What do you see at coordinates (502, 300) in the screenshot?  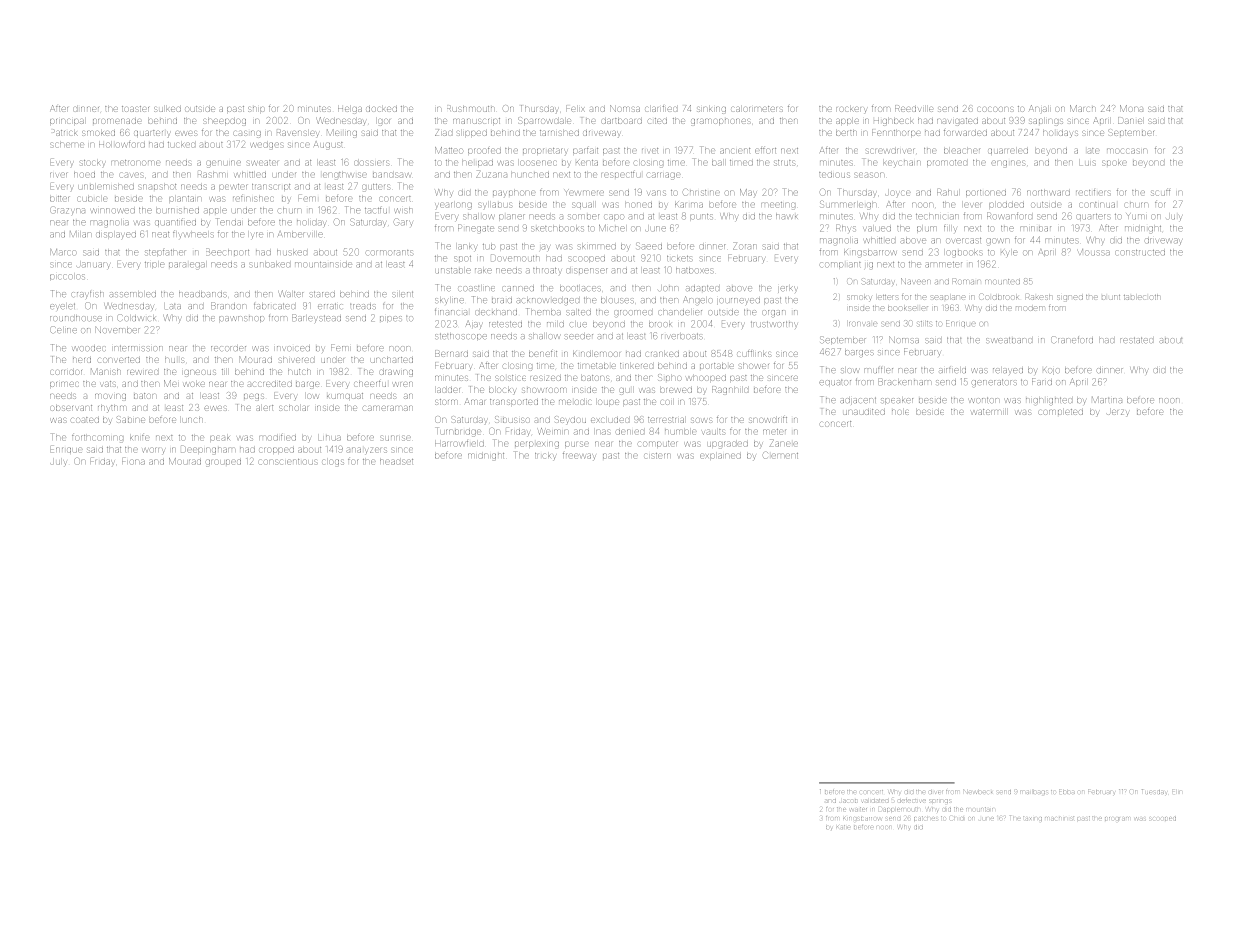 I see `braid` at bounding box center [502, 300].
